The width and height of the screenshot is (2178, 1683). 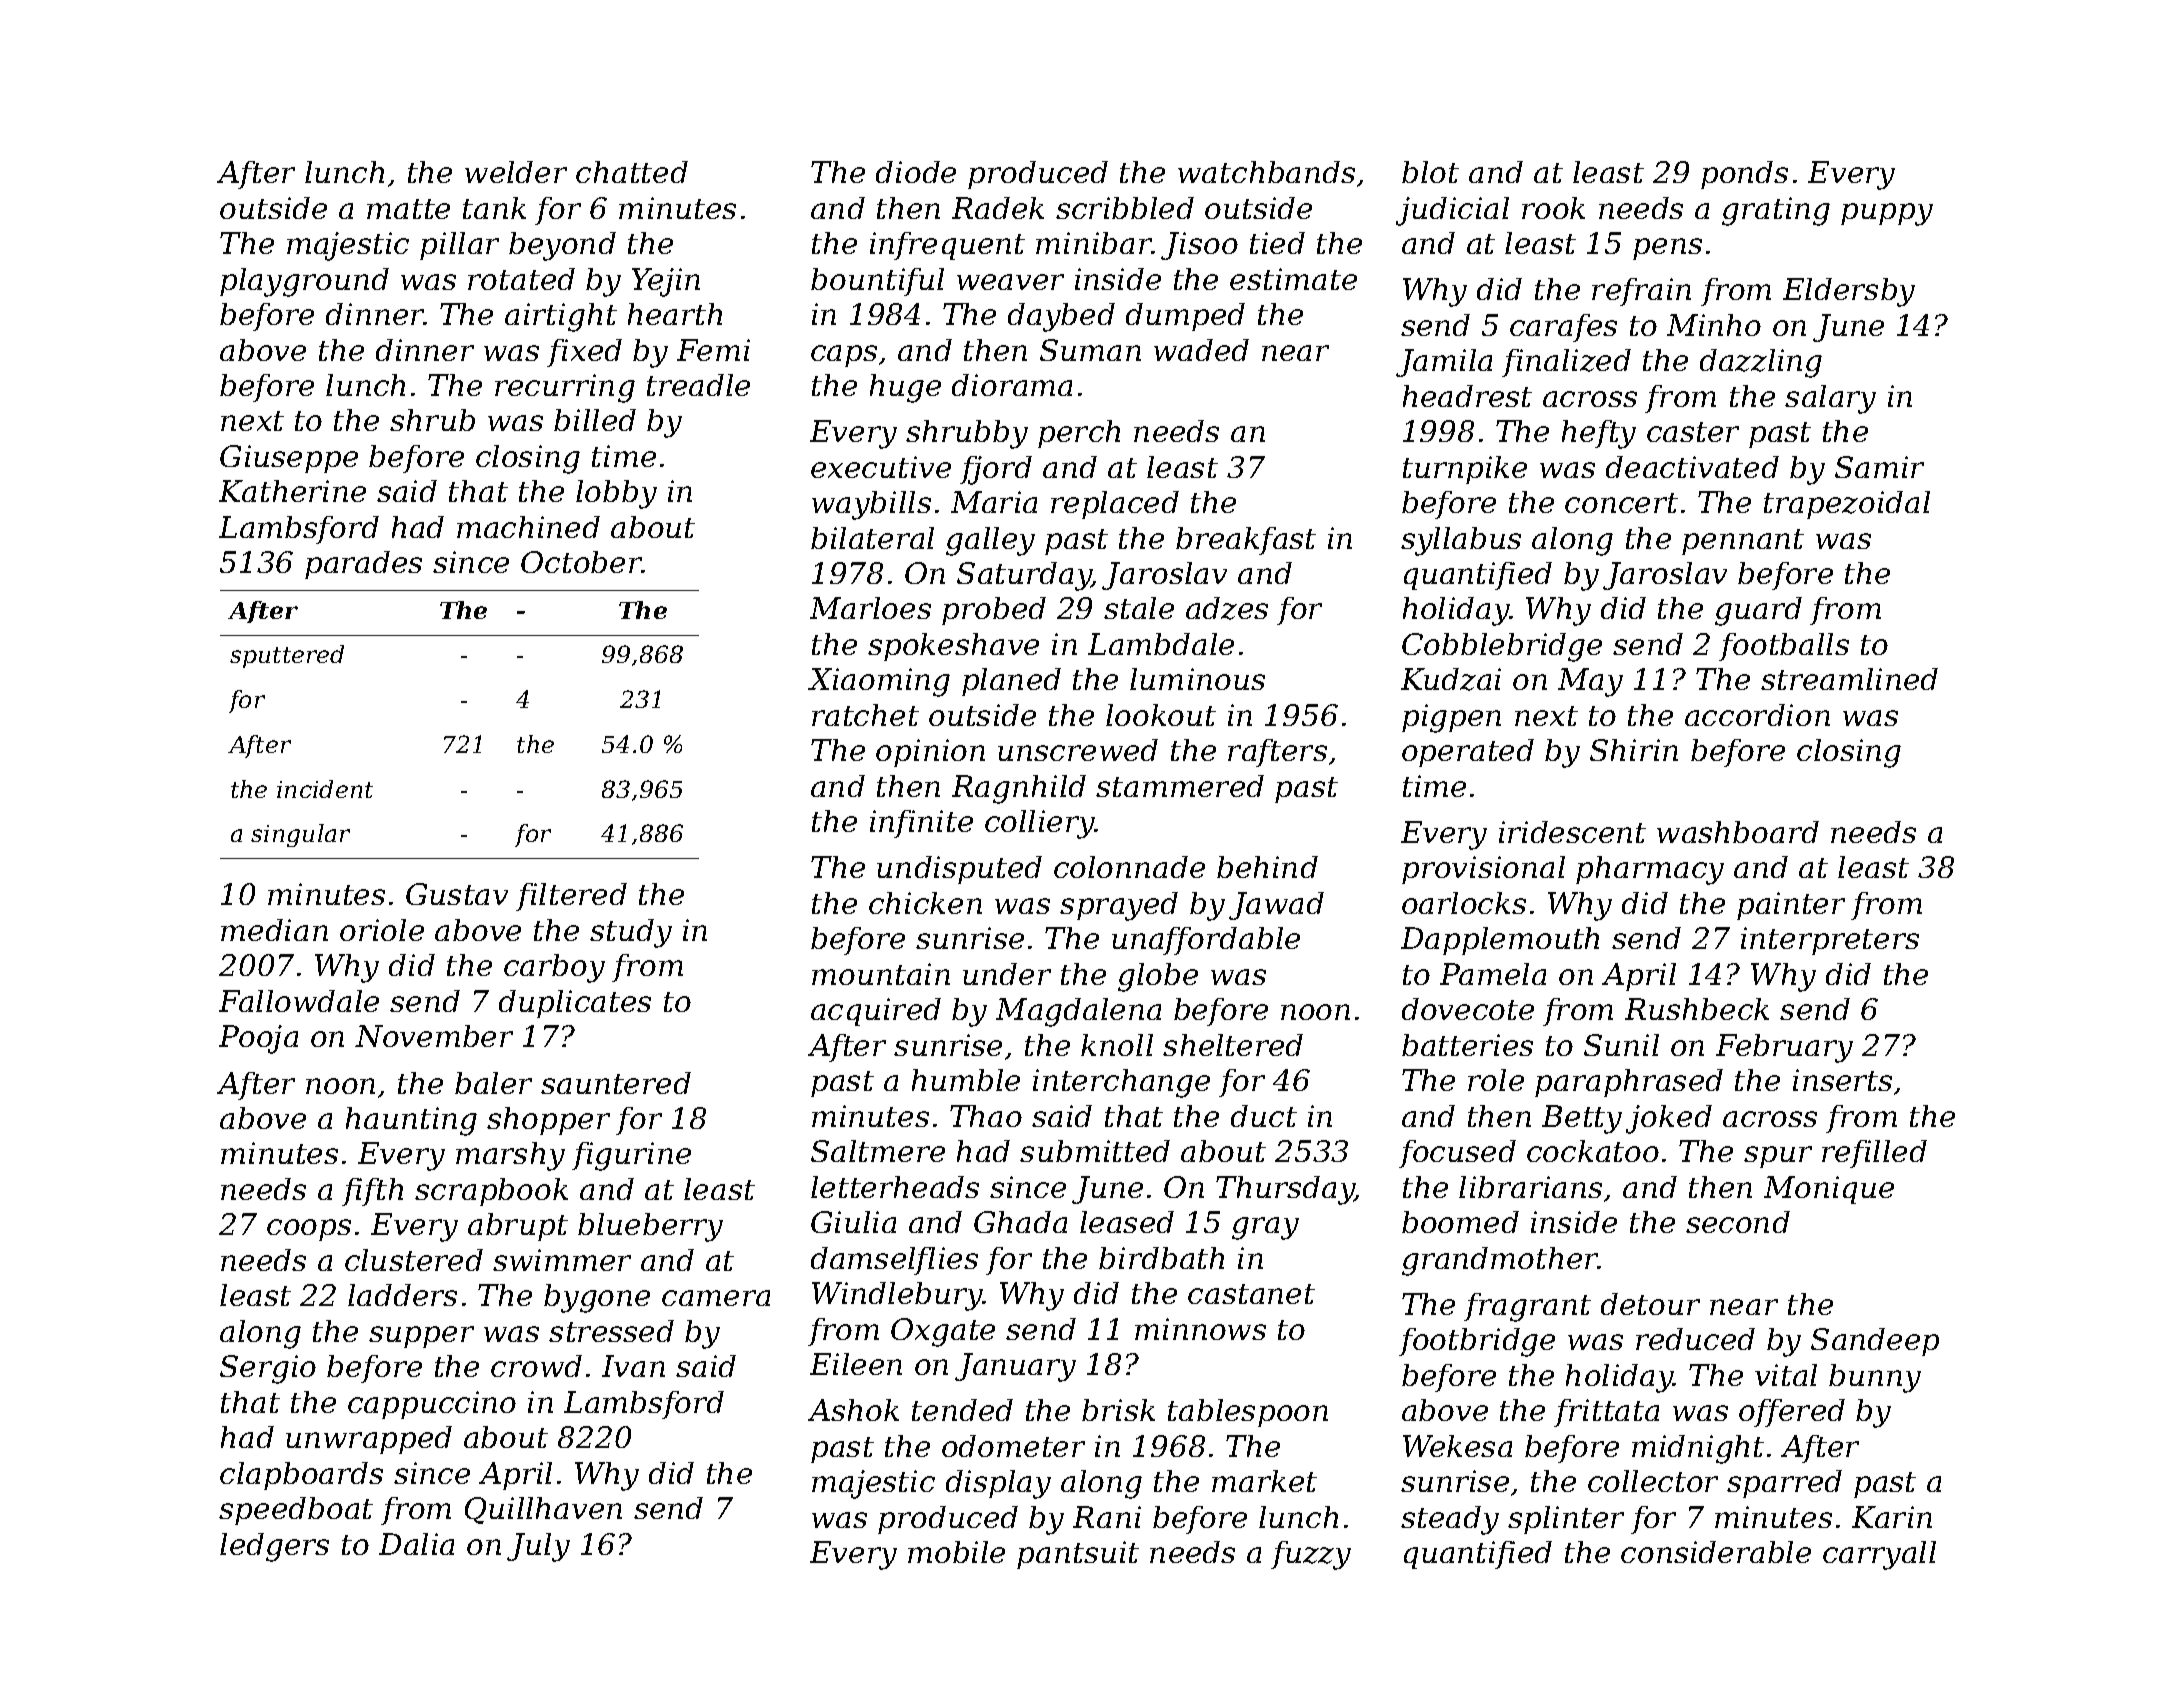 What do you see at coordinates (632, 172) in the screenshot?
I see `chatted` at bounding box center [632, 172].
